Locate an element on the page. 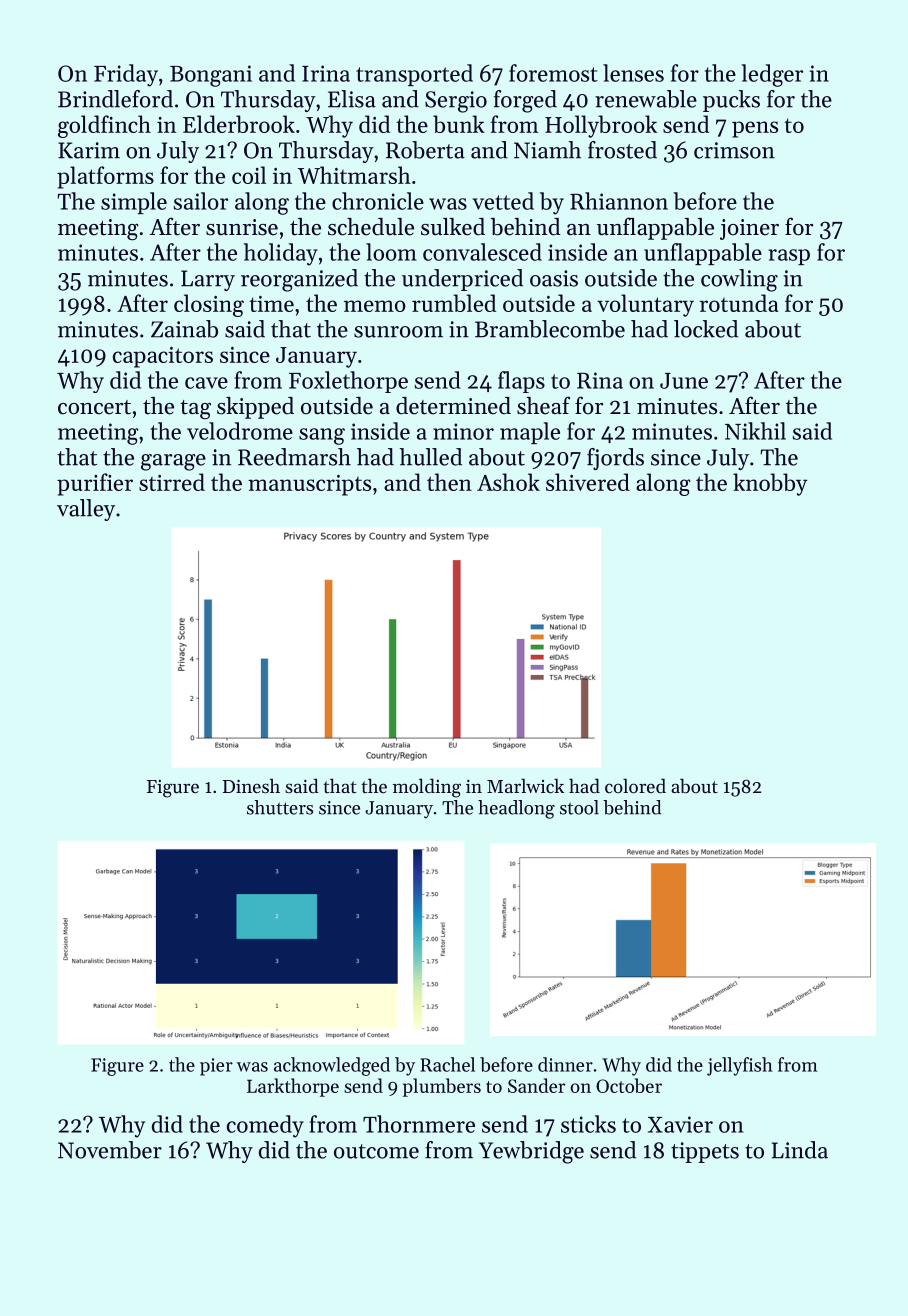 This page has width=908, height=1316. stool is located at coordinates (579, 807).
